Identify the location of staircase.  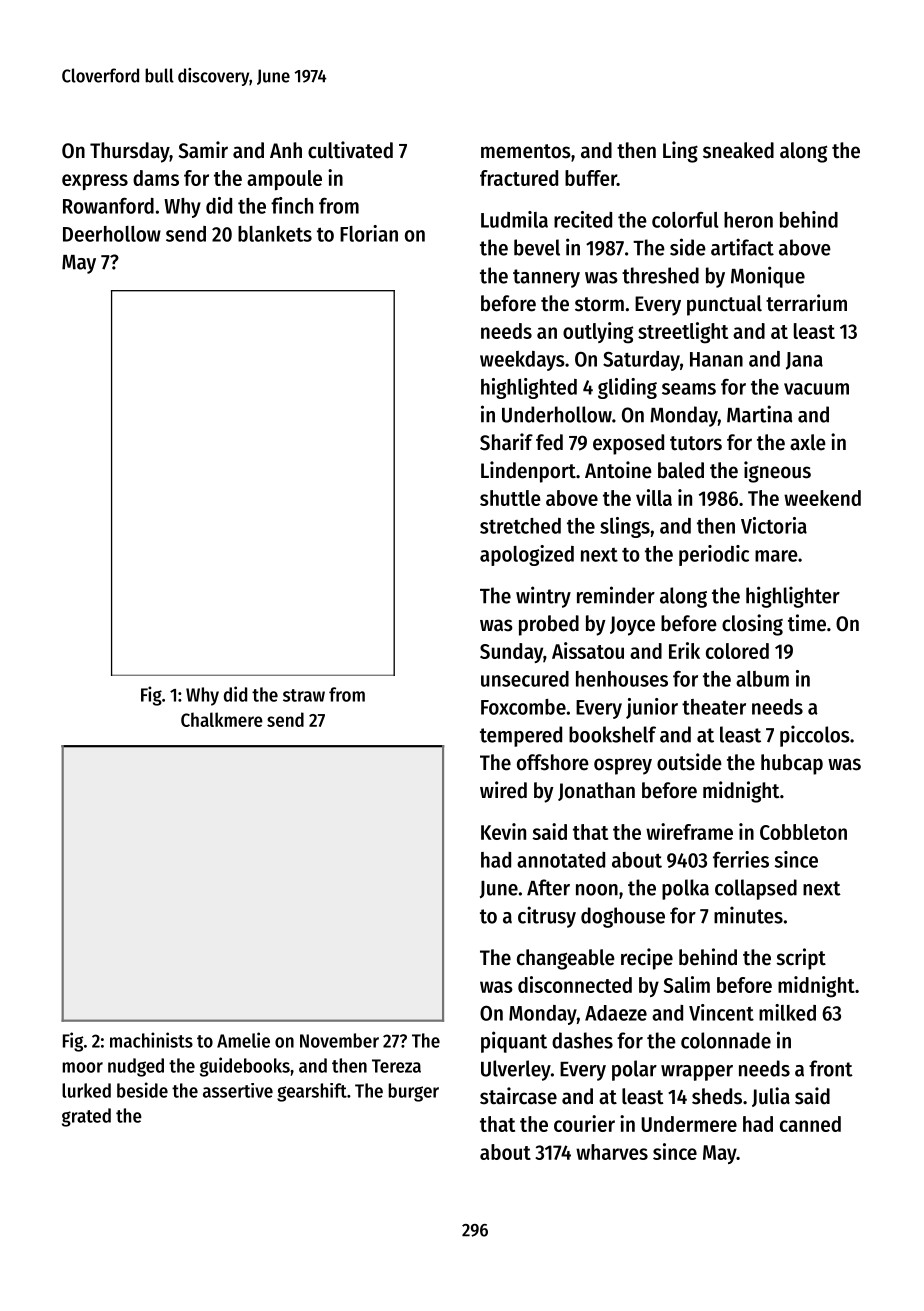
(518, 1096).
